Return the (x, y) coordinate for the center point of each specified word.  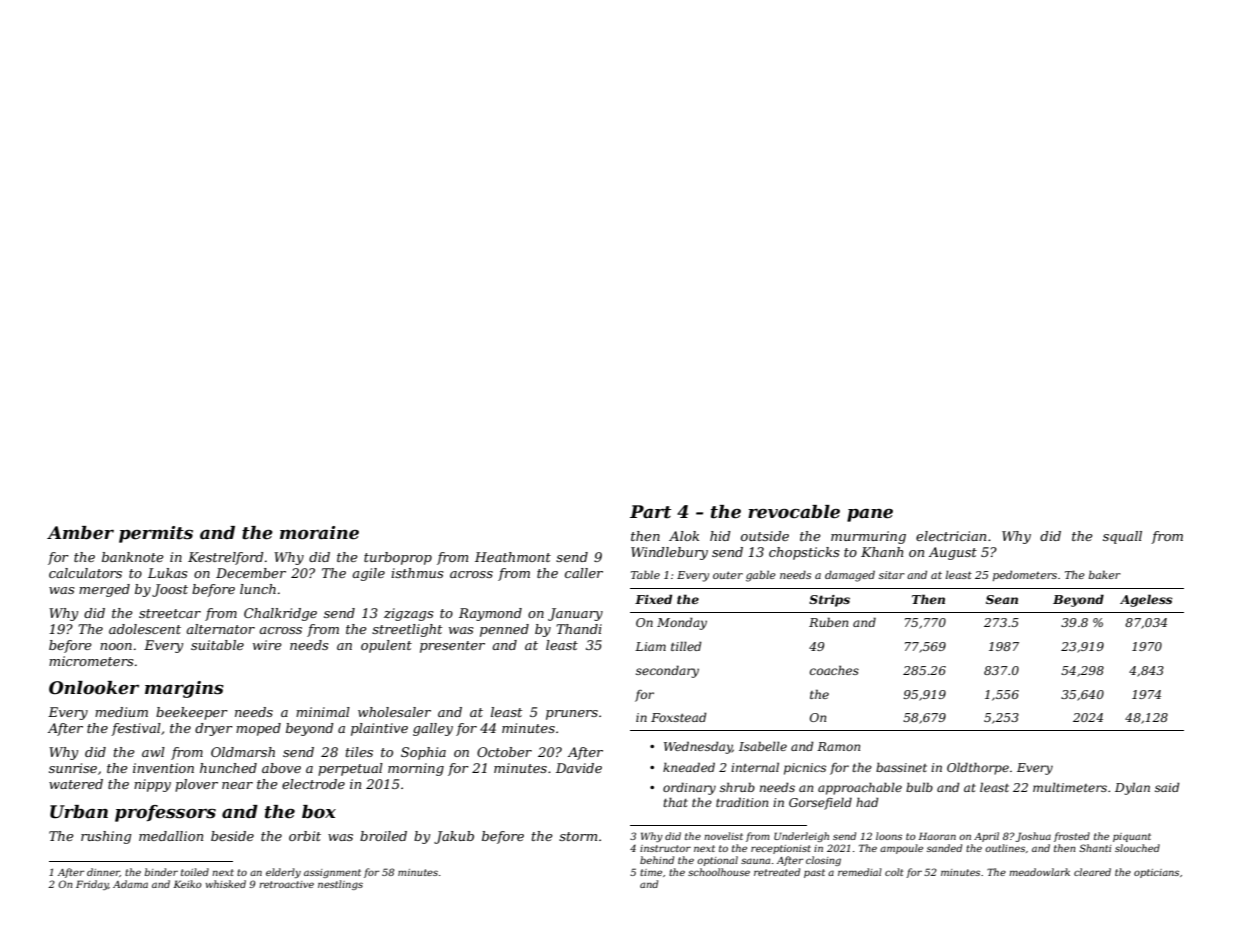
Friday (92, 885)
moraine (319, 533)
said (1167, 787)
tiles (359, 752)
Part (650, 512)
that (675, 802)
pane (870, 515)
